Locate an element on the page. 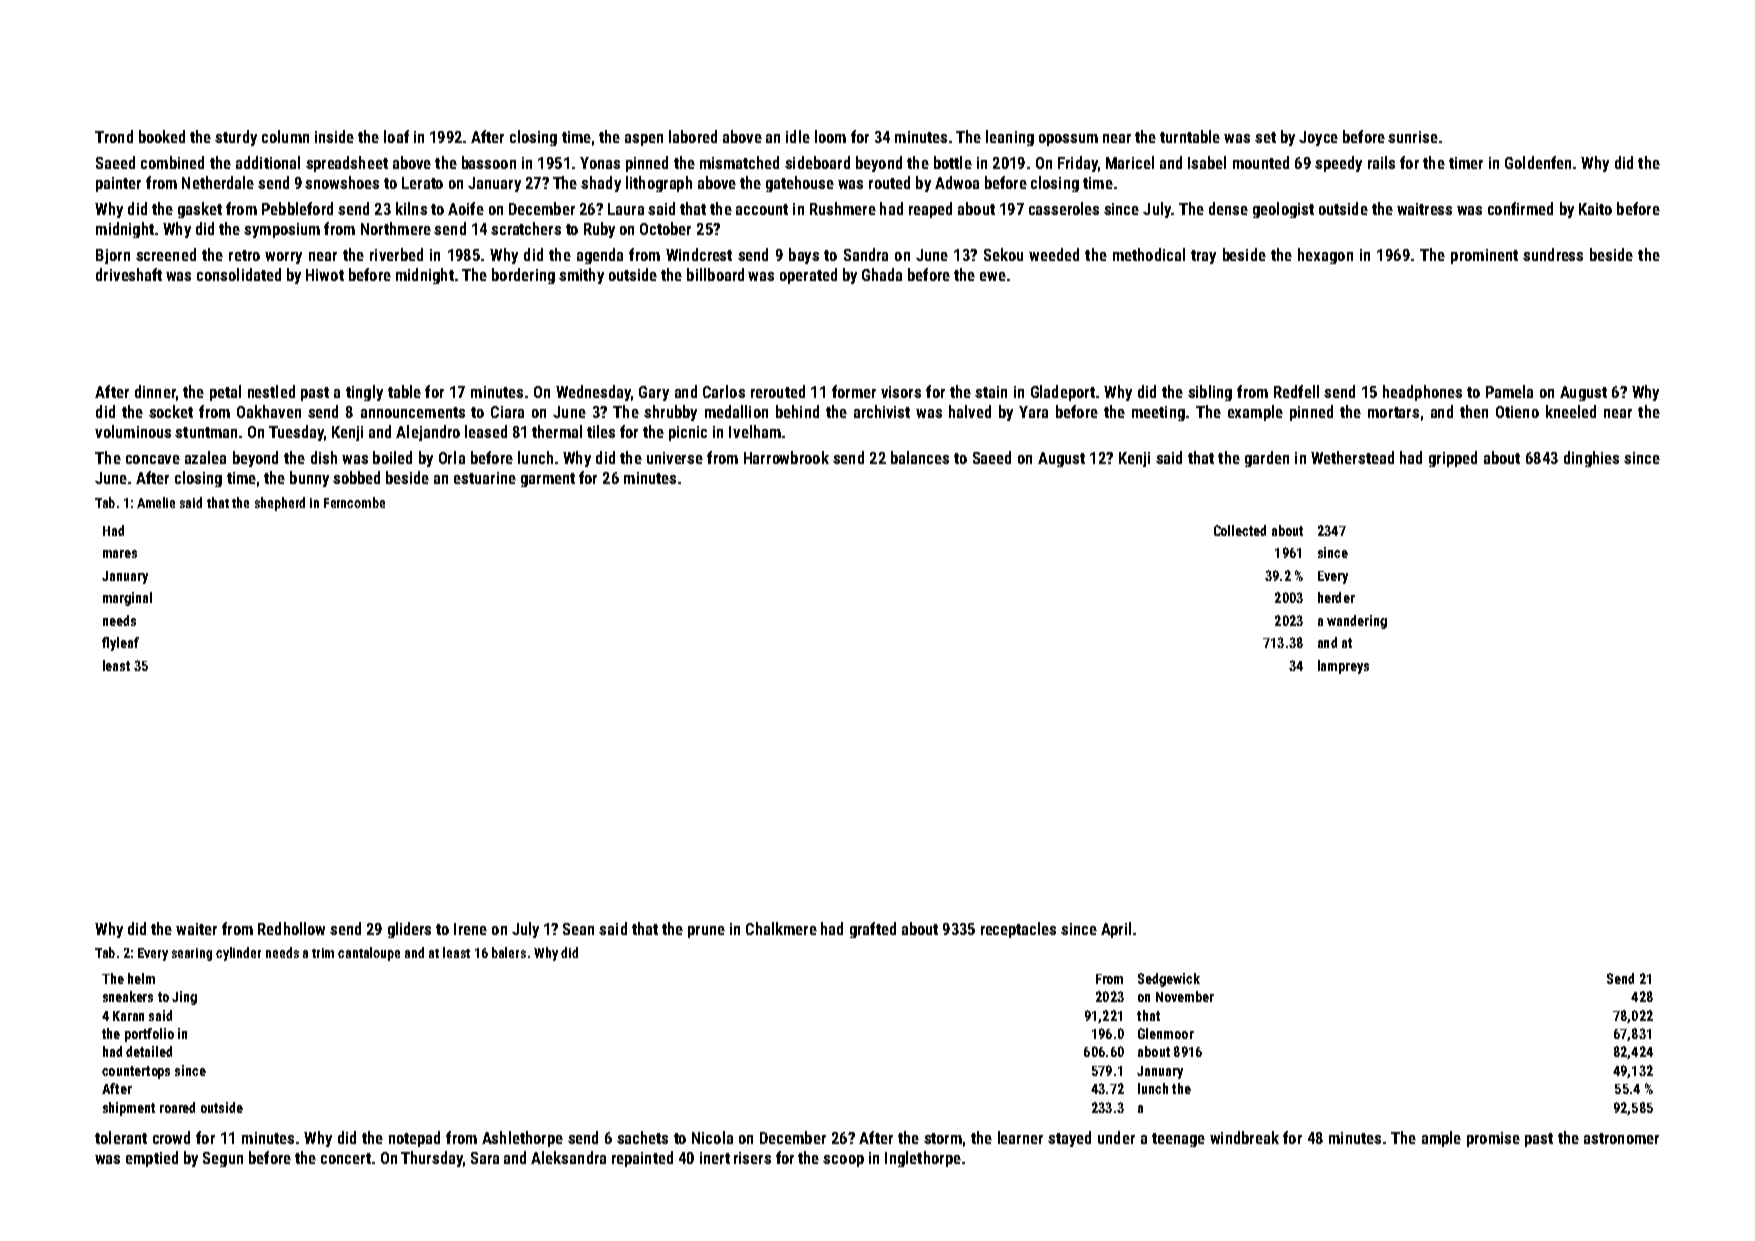  painter is located at coordinates (118, 184).
